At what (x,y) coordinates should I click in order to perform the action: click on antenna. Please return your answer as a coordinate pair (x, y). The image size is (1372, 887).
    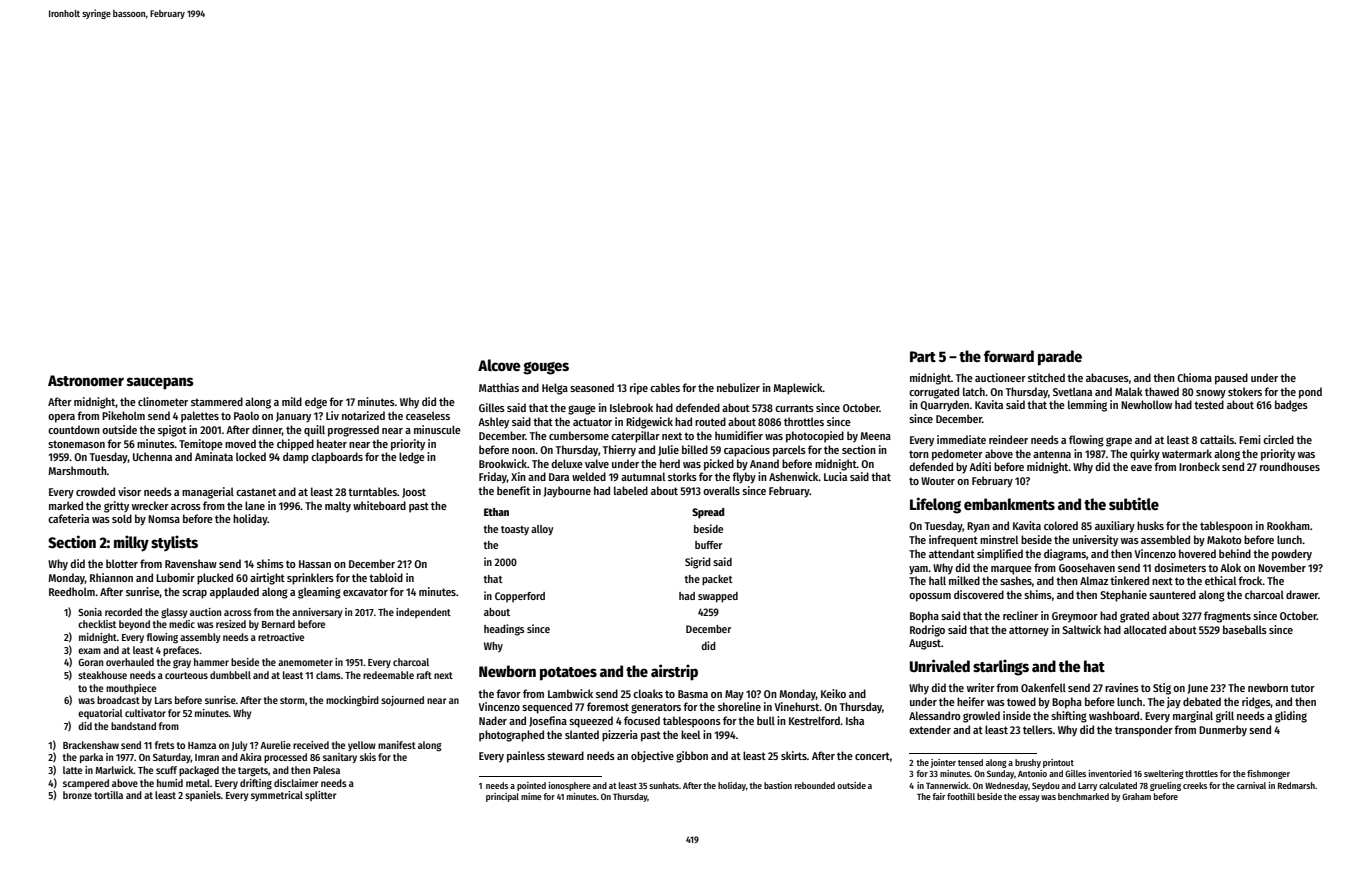
    Looking at the image, I should click on (1052, 454).
